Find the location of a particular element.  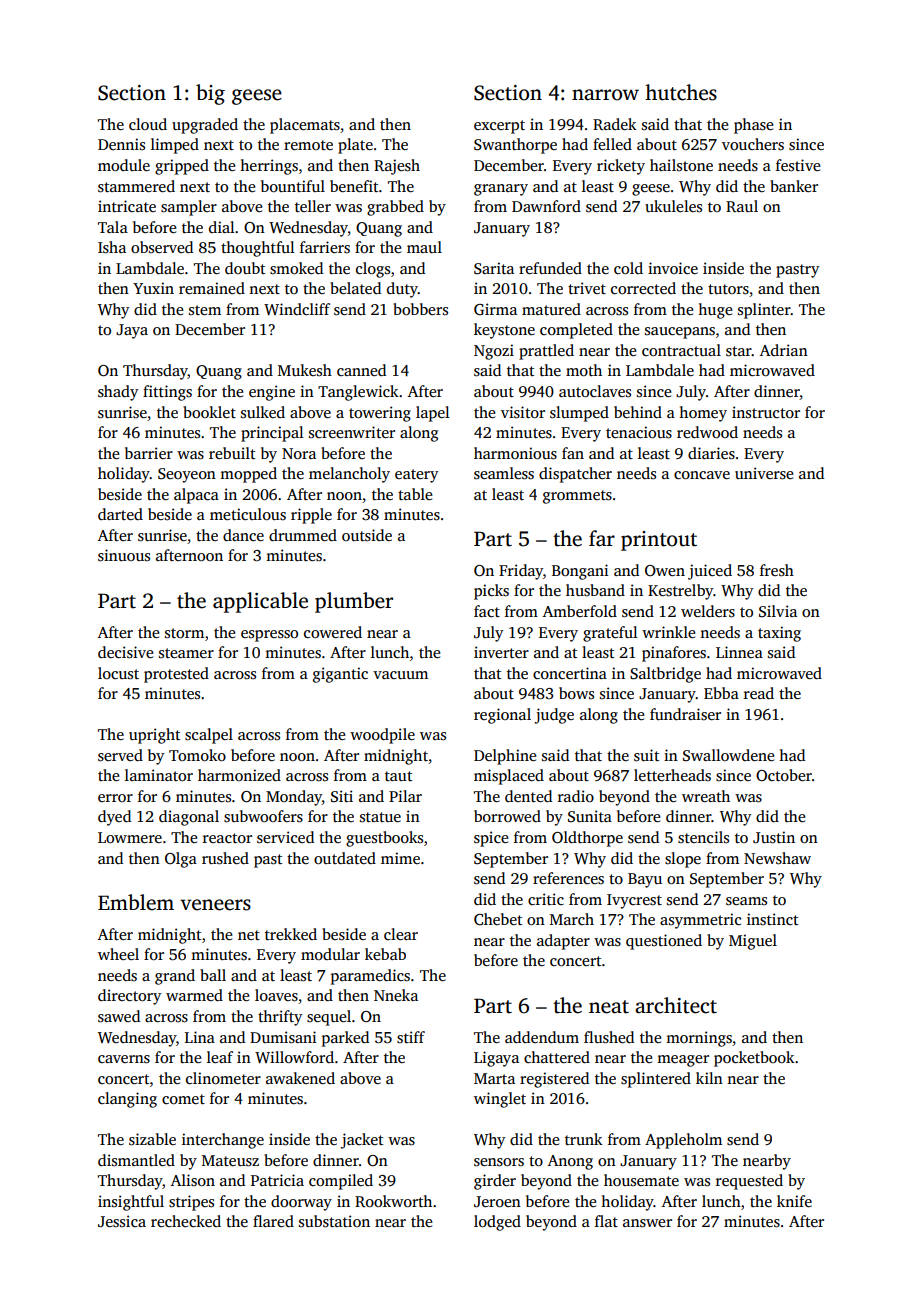

concave is located at coordinates (702, 475).
